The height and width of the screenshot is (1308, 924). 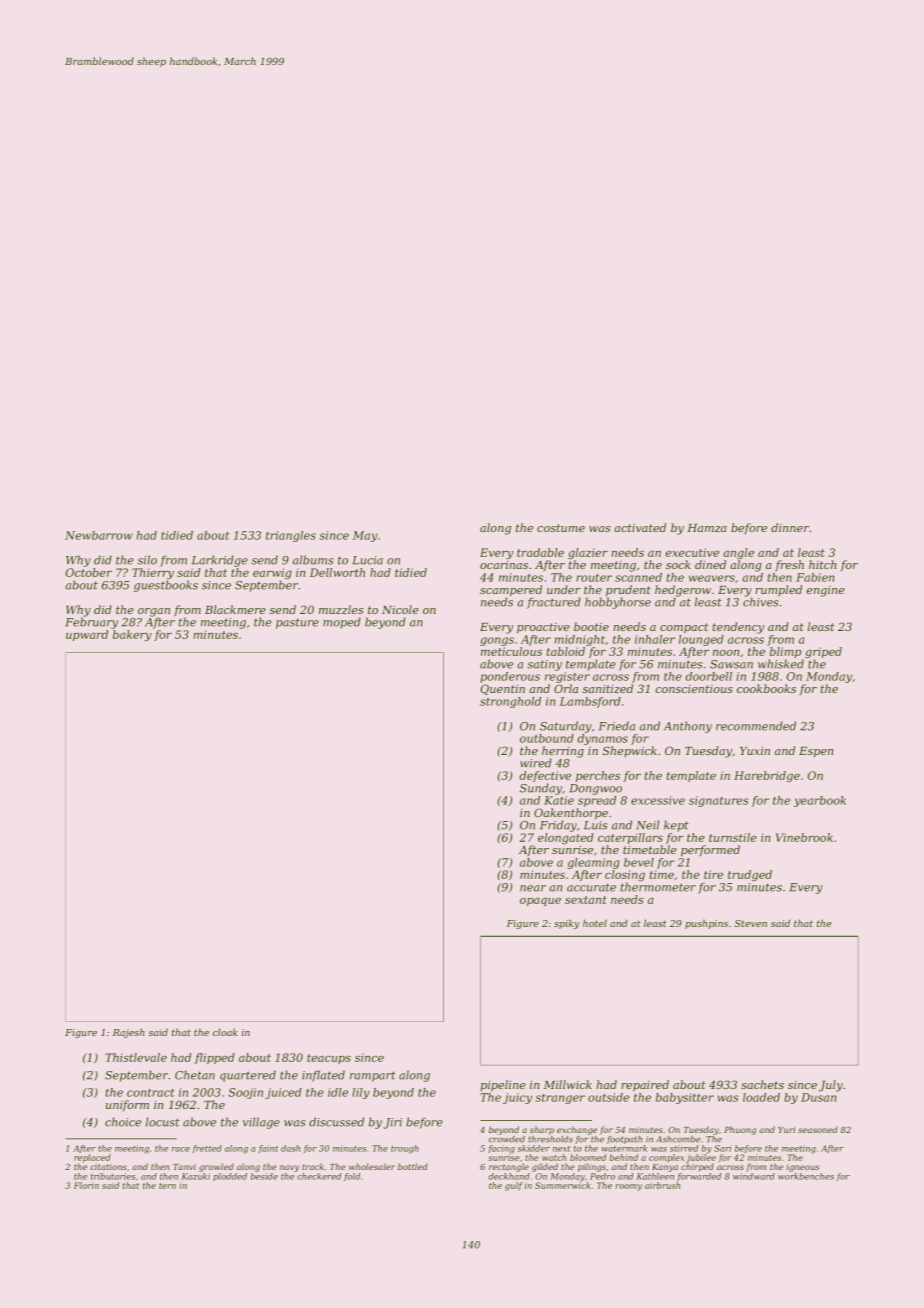 I want to click on Florin, so click(x=86, y=1185).
